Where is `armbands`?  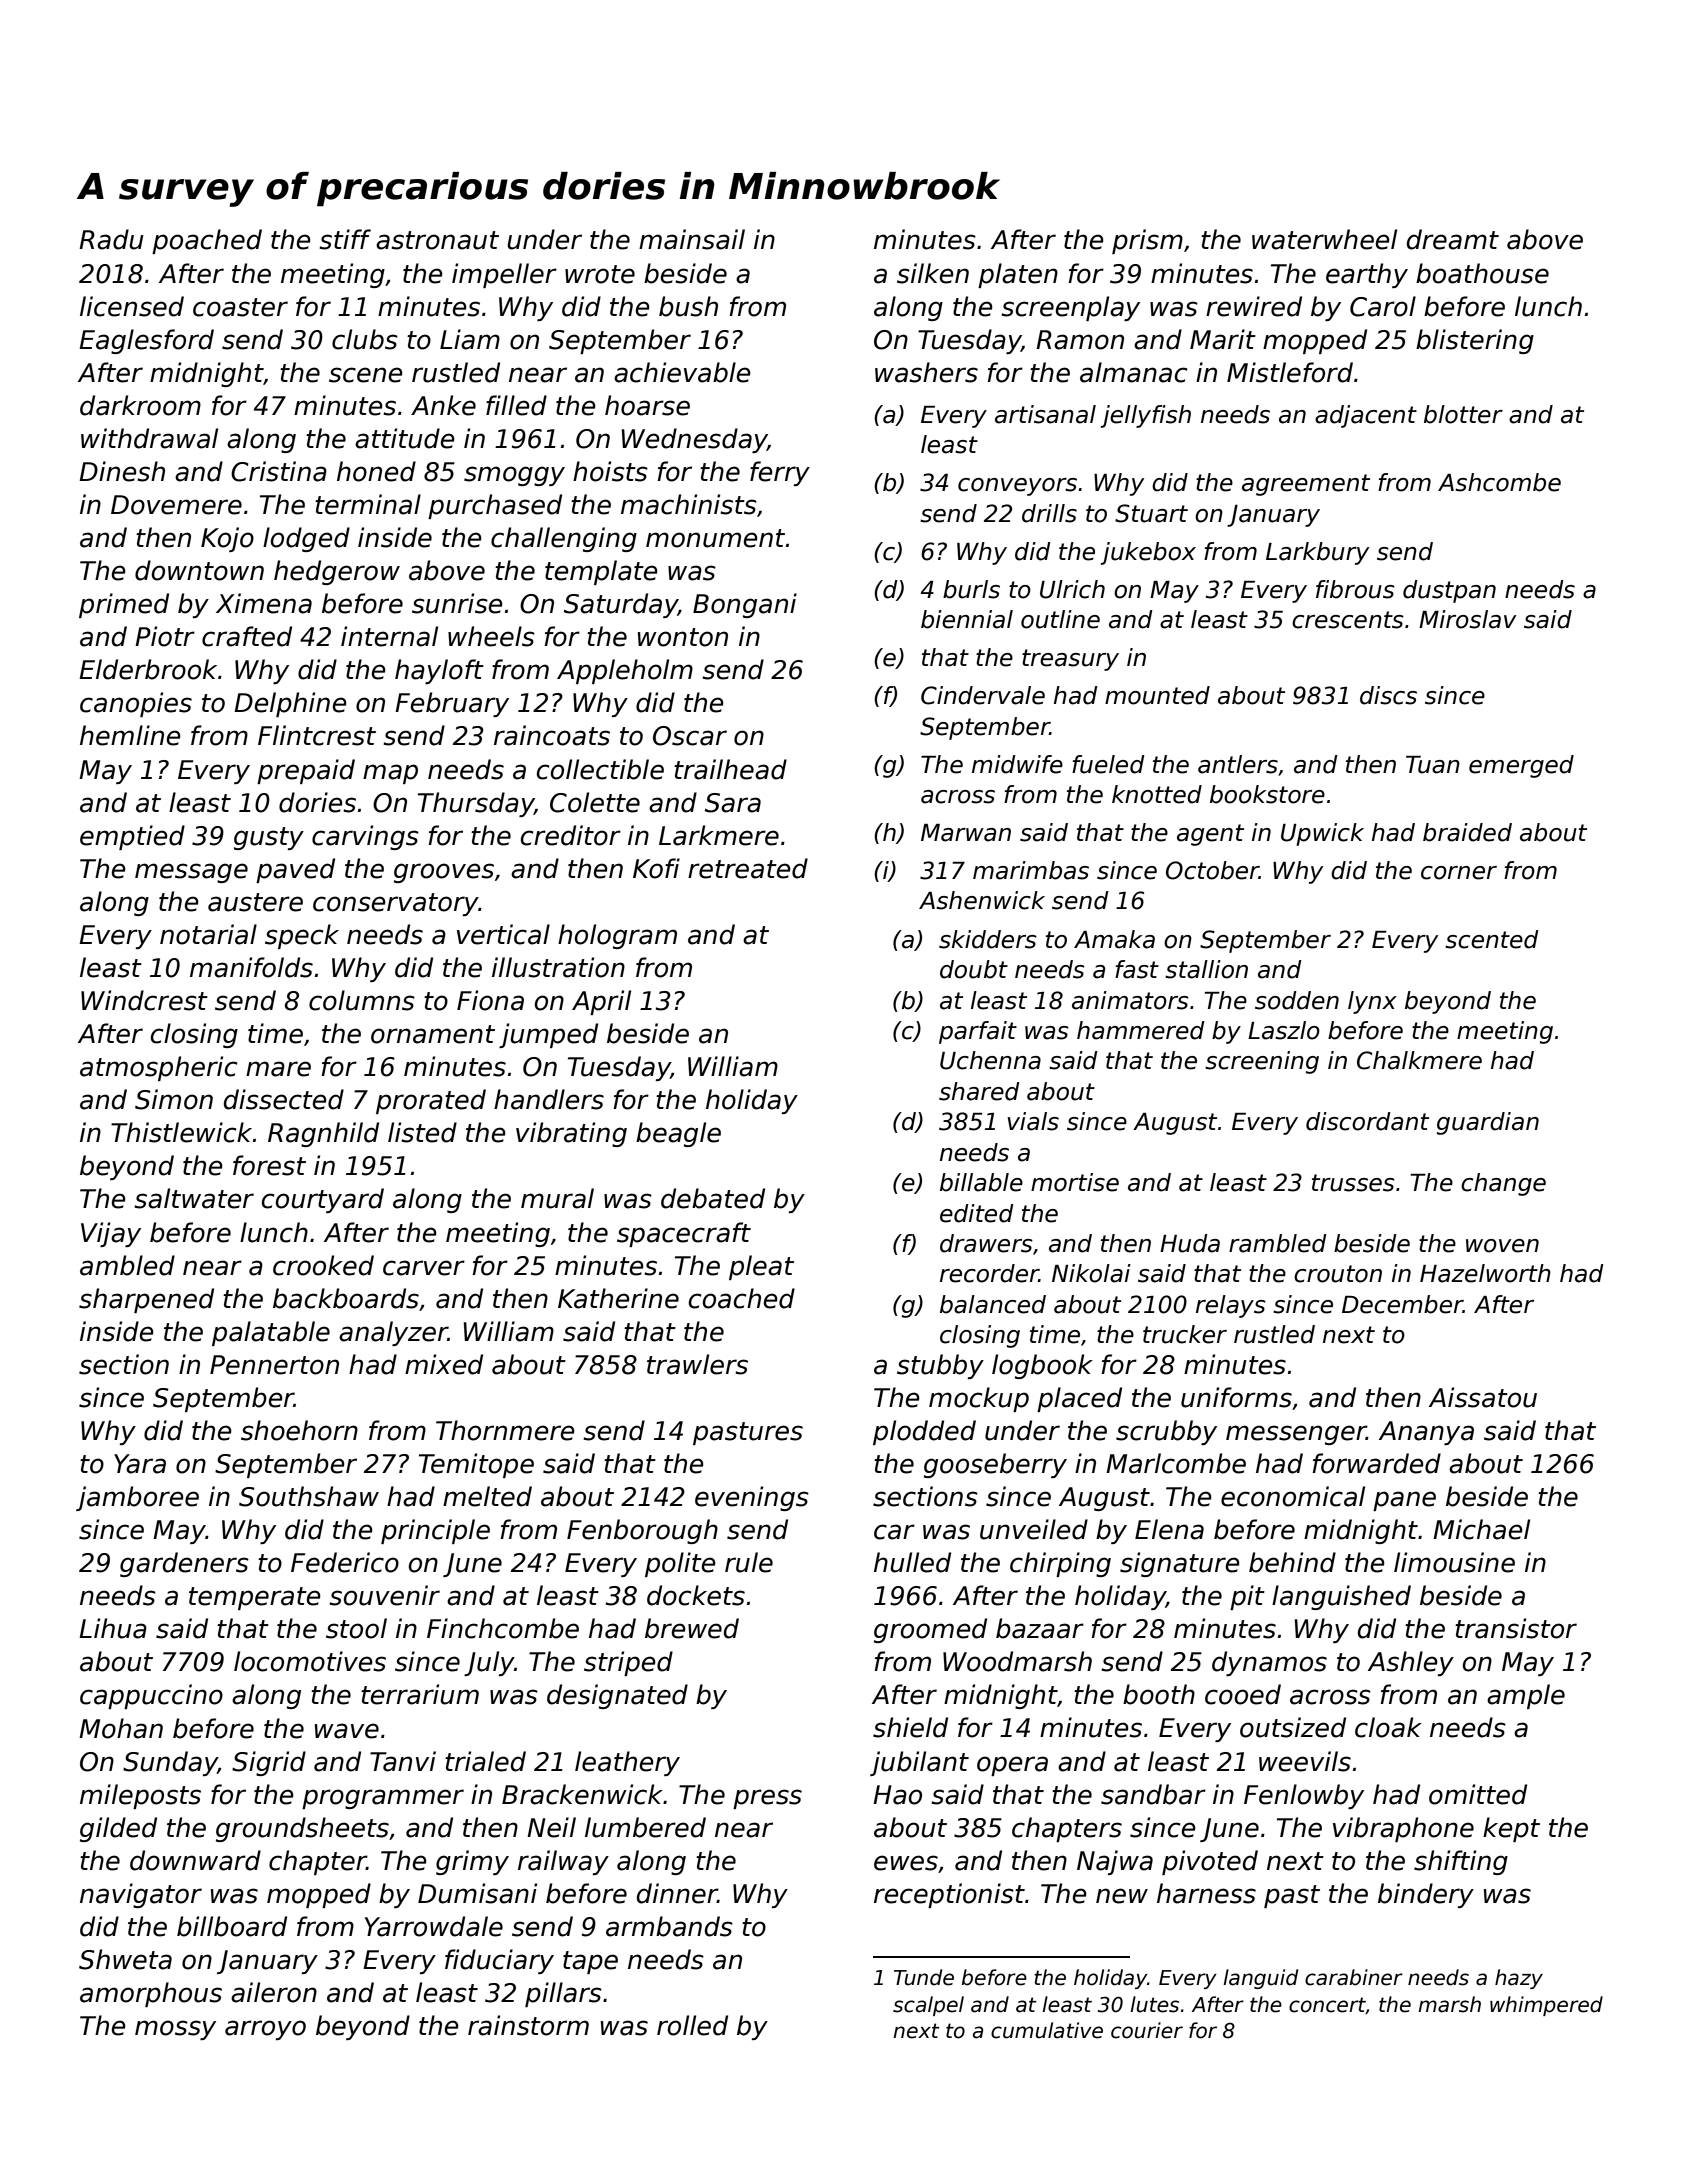 armbands is located at coordinates (669, 1926).
